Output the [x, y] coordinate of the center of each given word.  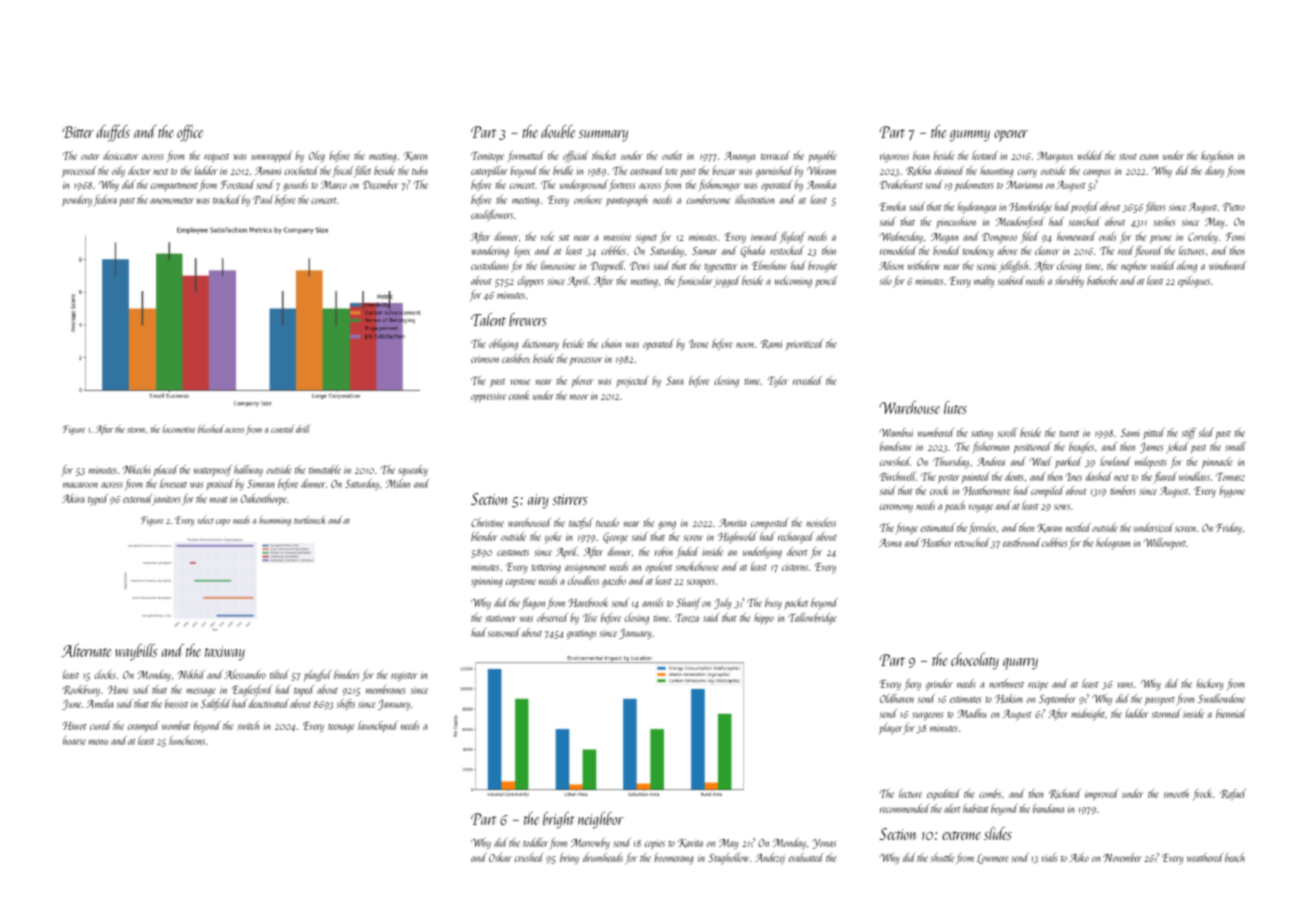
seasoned [503, 632]
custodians [490, 265]
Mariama [1024, 185]
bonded [946, 250]
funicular [695, 282]
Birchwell [897, 476]
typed [98, 500]
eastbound [1022, 542]
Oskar [500, 857]
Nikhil [191, 674]
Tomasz [1230, 477]
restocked [787, 250]
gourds [296, 185]
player [891, 729]
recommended [905, 808]
